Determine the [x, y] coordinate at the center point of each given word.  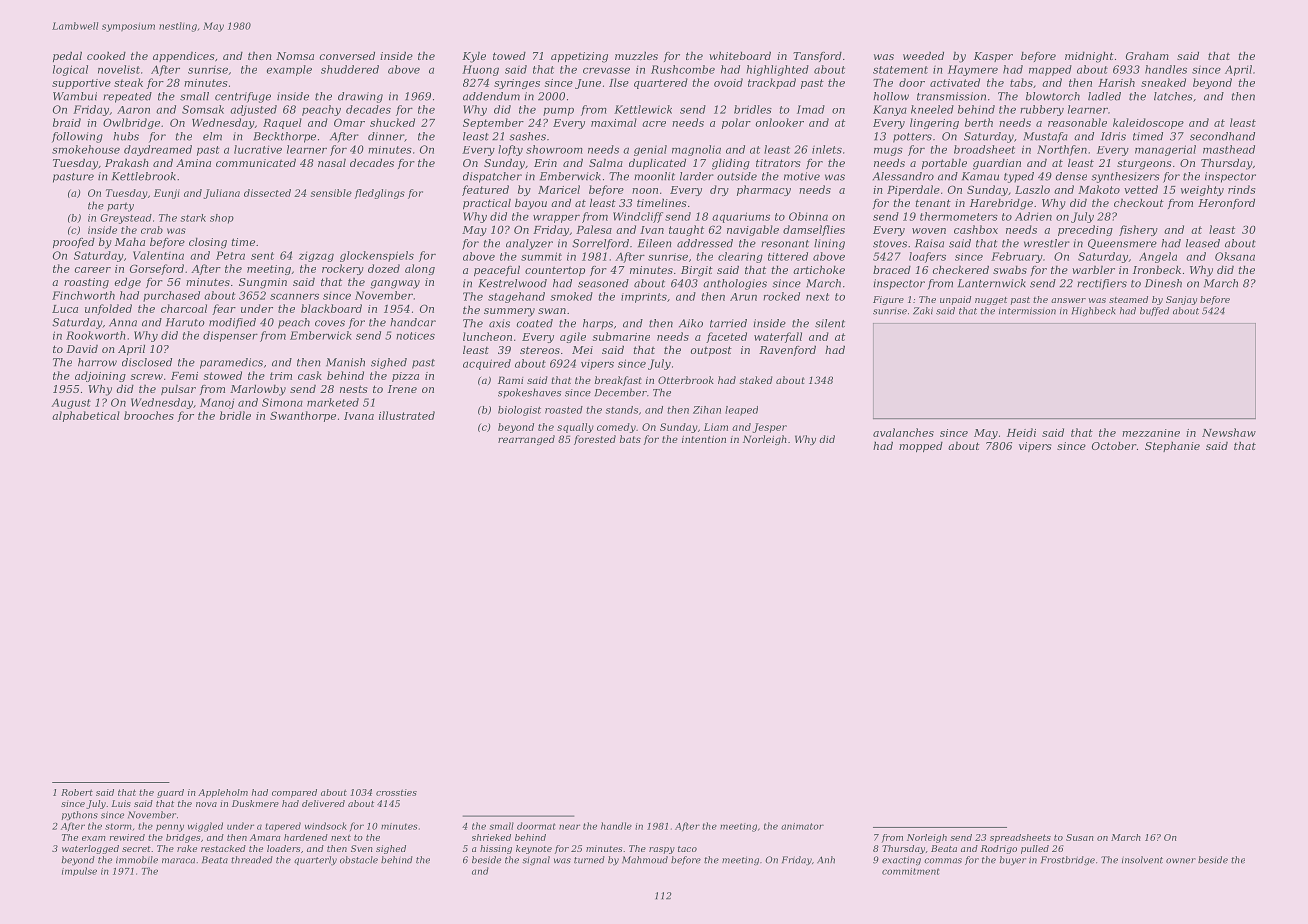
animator [802, 826]
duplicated [657, 164]
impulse [79, 871]
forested [595, 440]
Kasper [993, 57]
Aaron [133, 110]
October [1114, 445]
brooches [149, 415]
